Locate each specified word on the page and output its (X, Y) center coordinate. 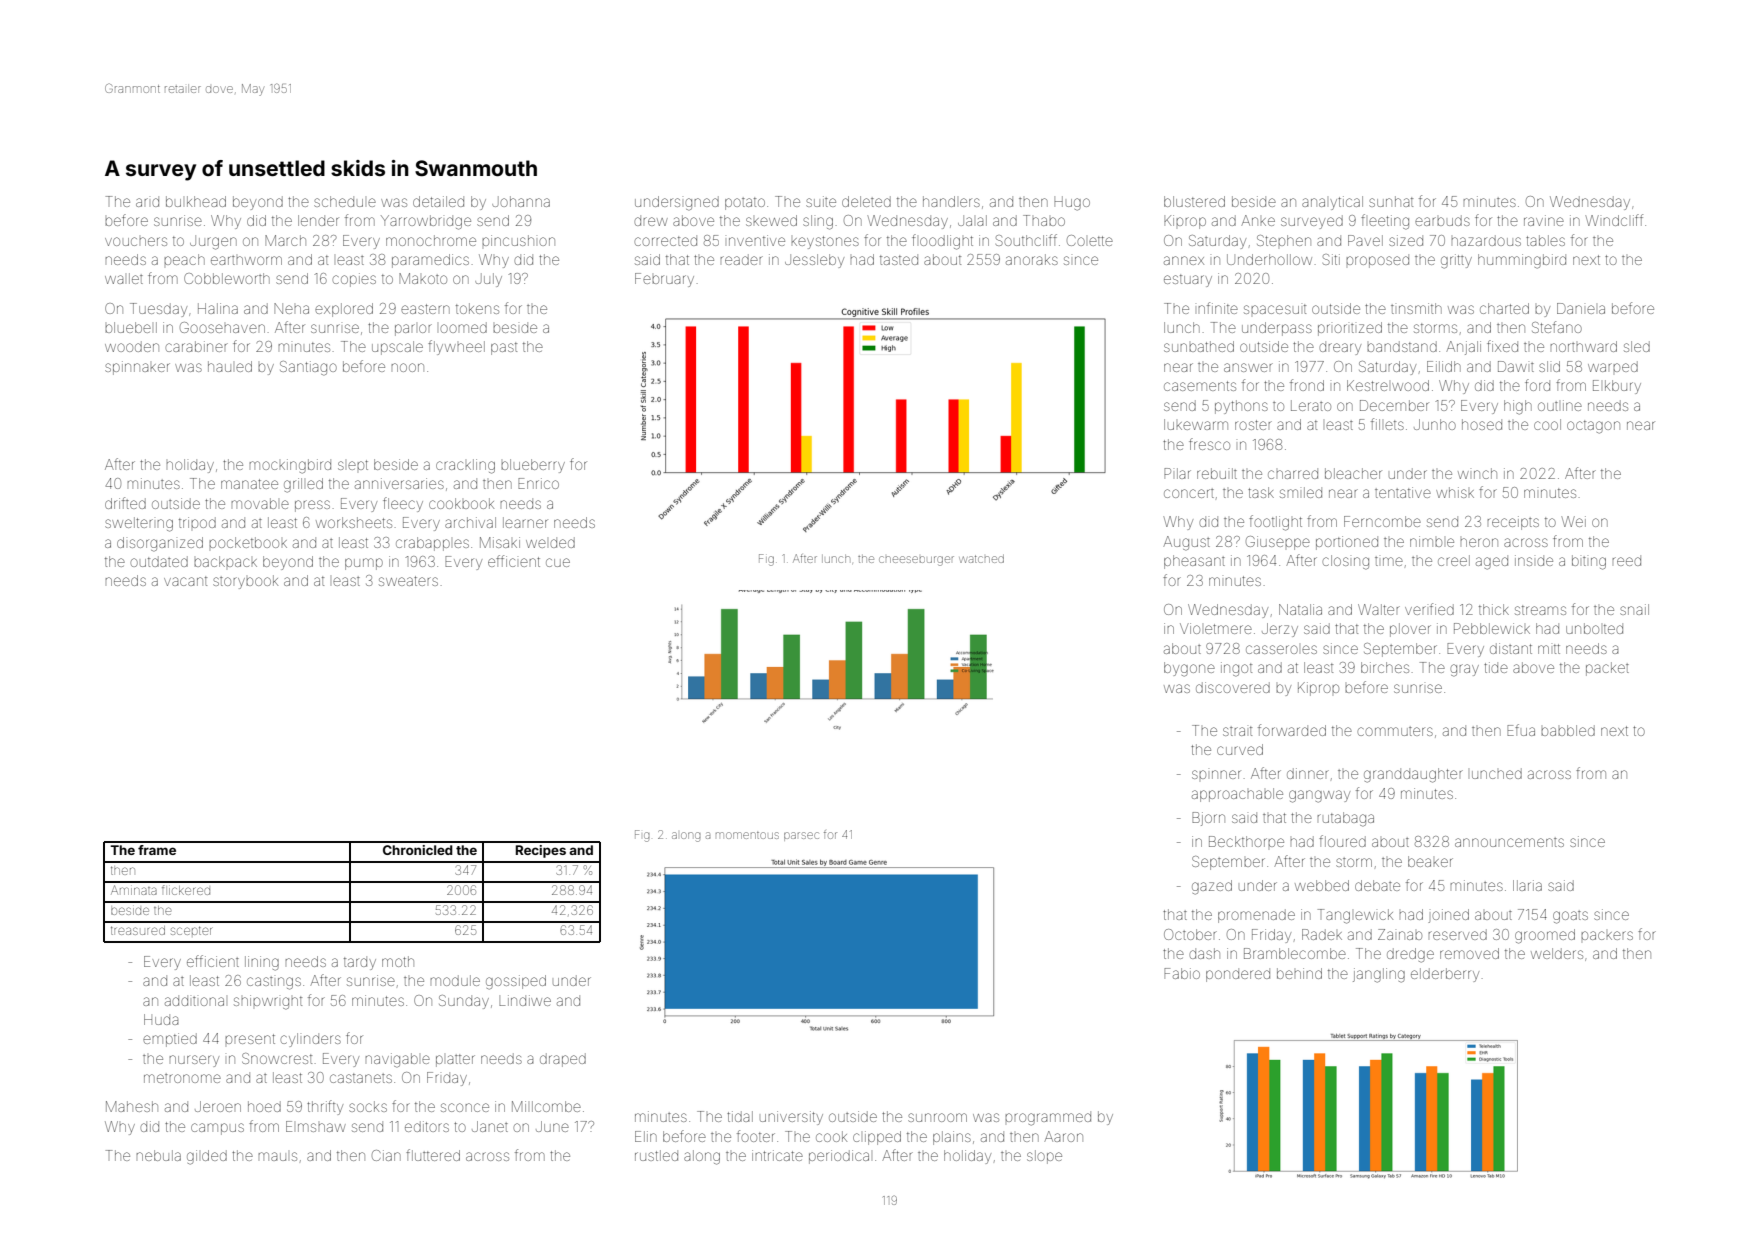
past (504, 348)
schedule (345, 201)
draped (563, 1060)
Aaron (1063, 1136)
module (455, 980)
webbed (1322, 885)
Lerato (1311, 405)
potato (745, 203)
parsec (801, 836)
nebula (158, 1155)
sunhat (1391, 201)
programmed (1048, 1118)
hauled (230, 366)
